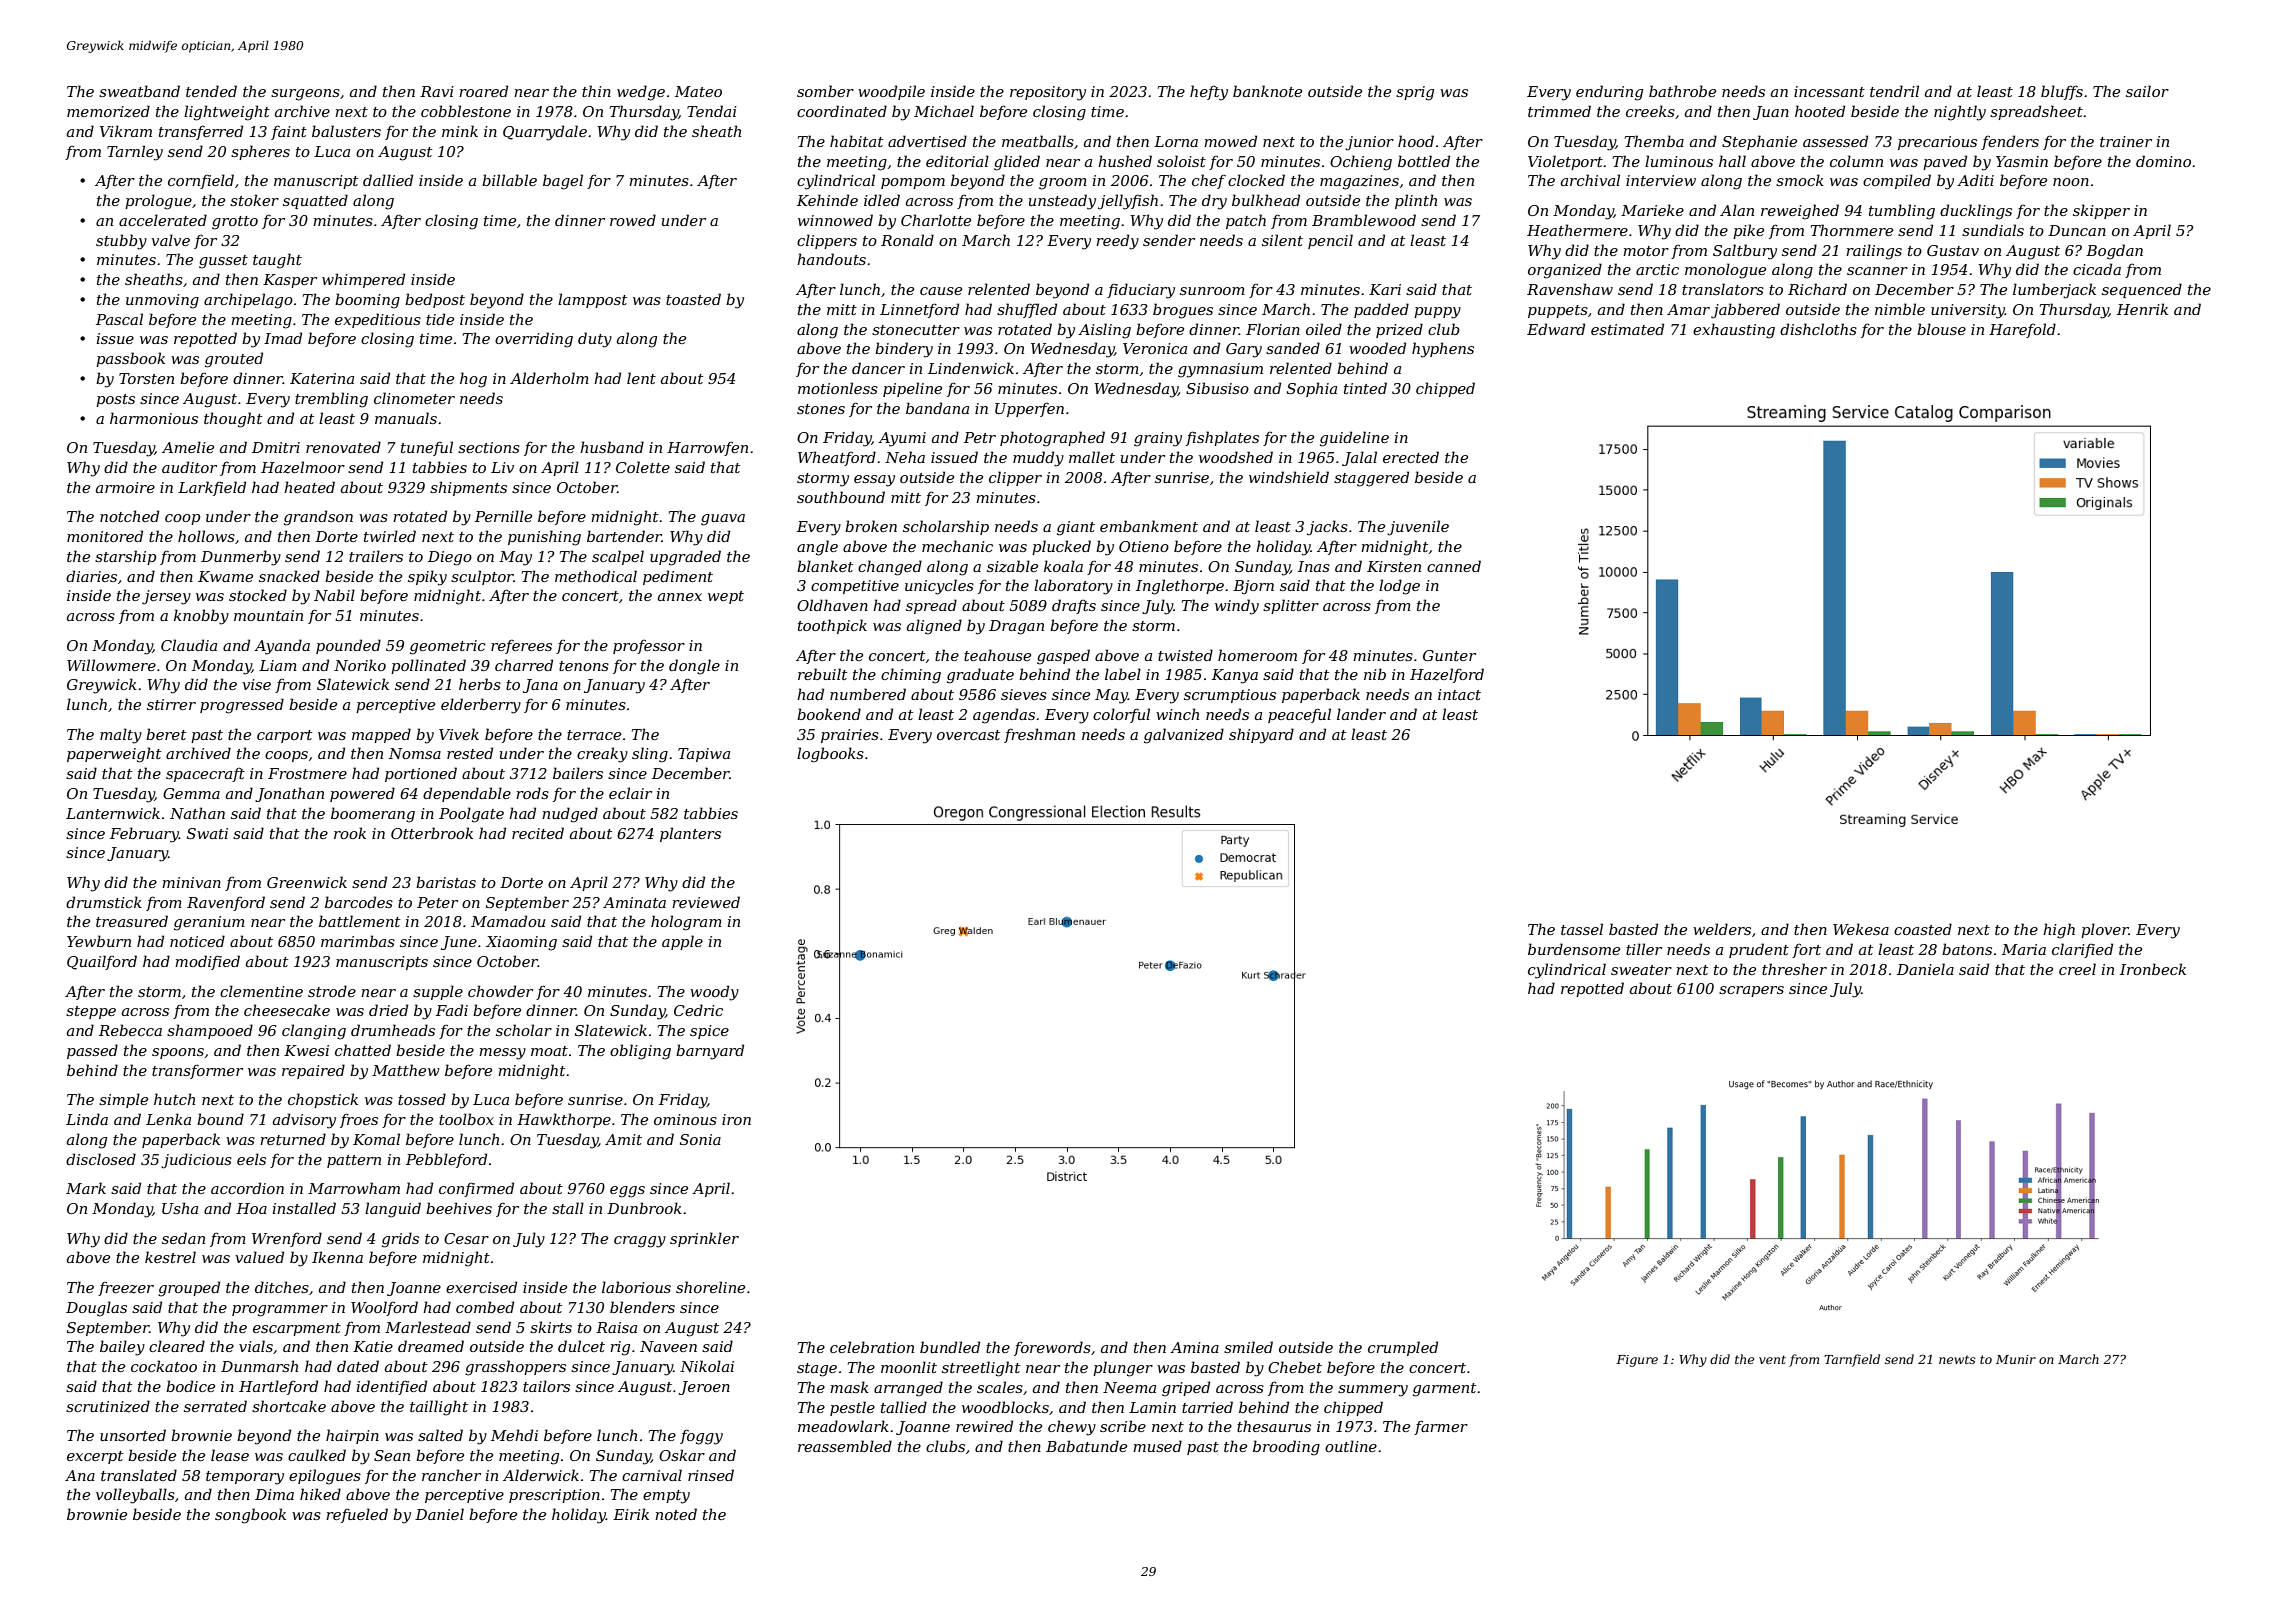  Describe the element at coordinates (676, 1514) in the screenshot. I see `noted` at that location.
